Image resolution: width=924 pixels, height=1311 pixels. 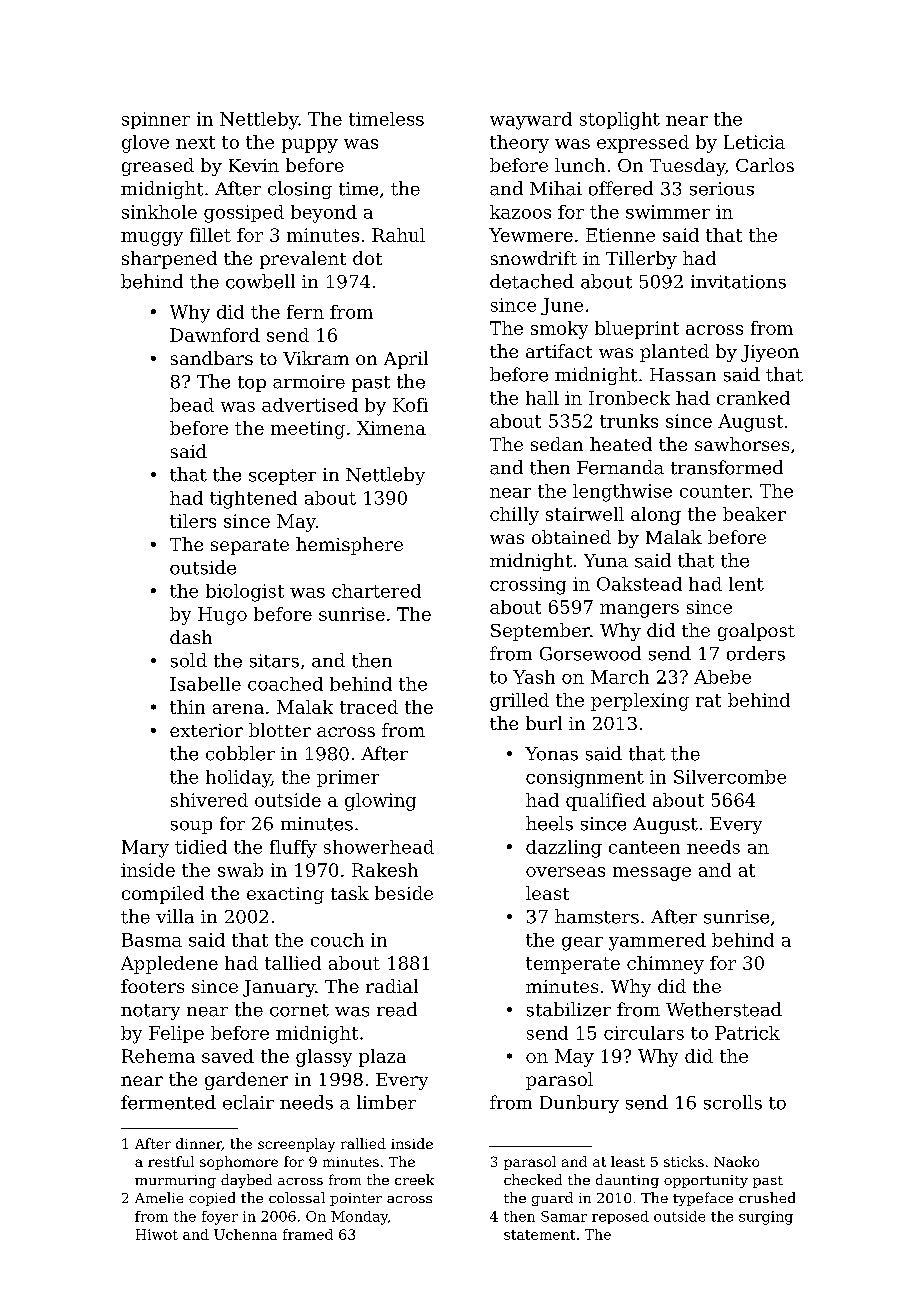 I want to click on sharpened, so click(x=169, y=260).
